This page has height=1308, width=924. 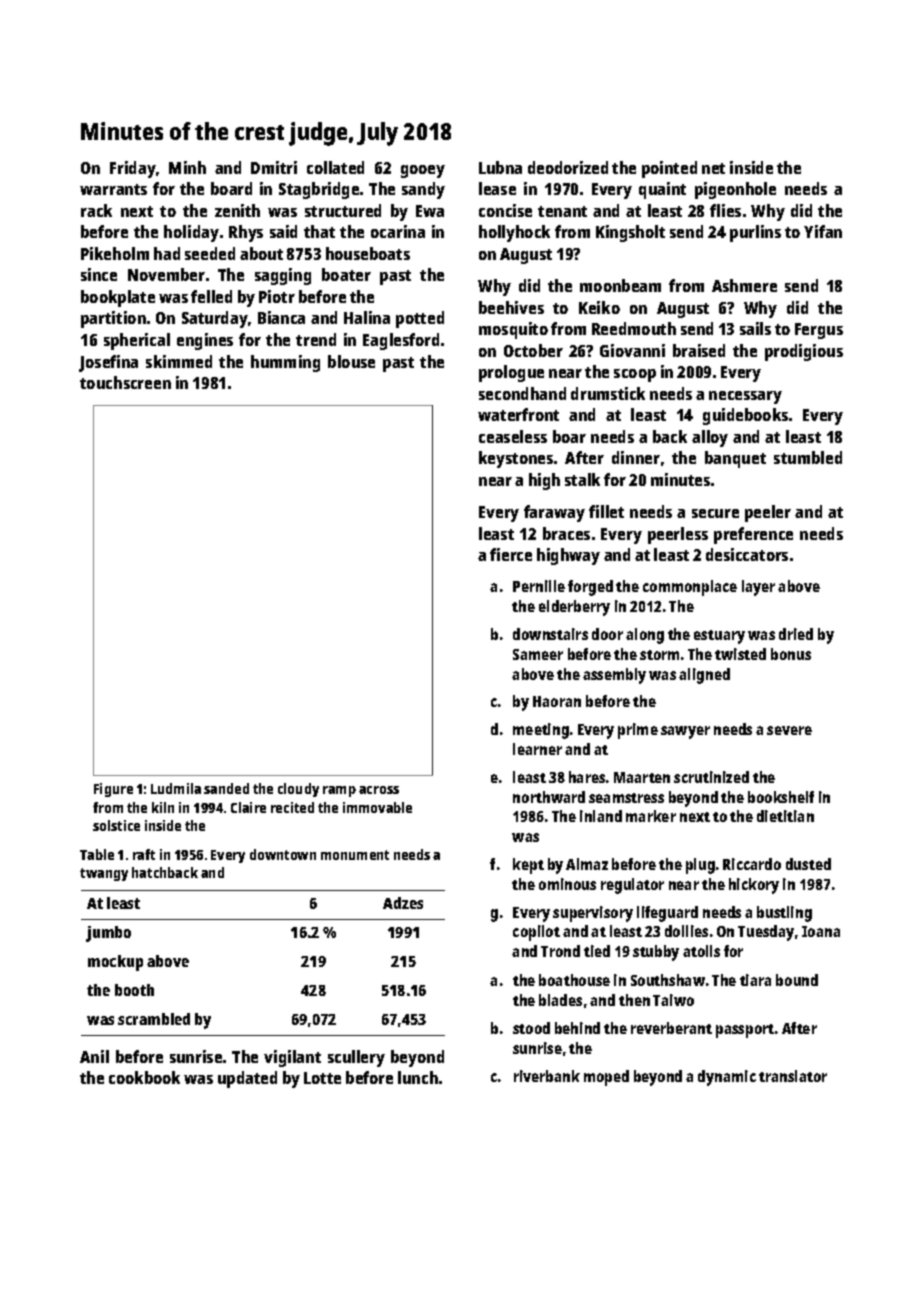 I want to click on keystones, so click(x=516, y=459).
